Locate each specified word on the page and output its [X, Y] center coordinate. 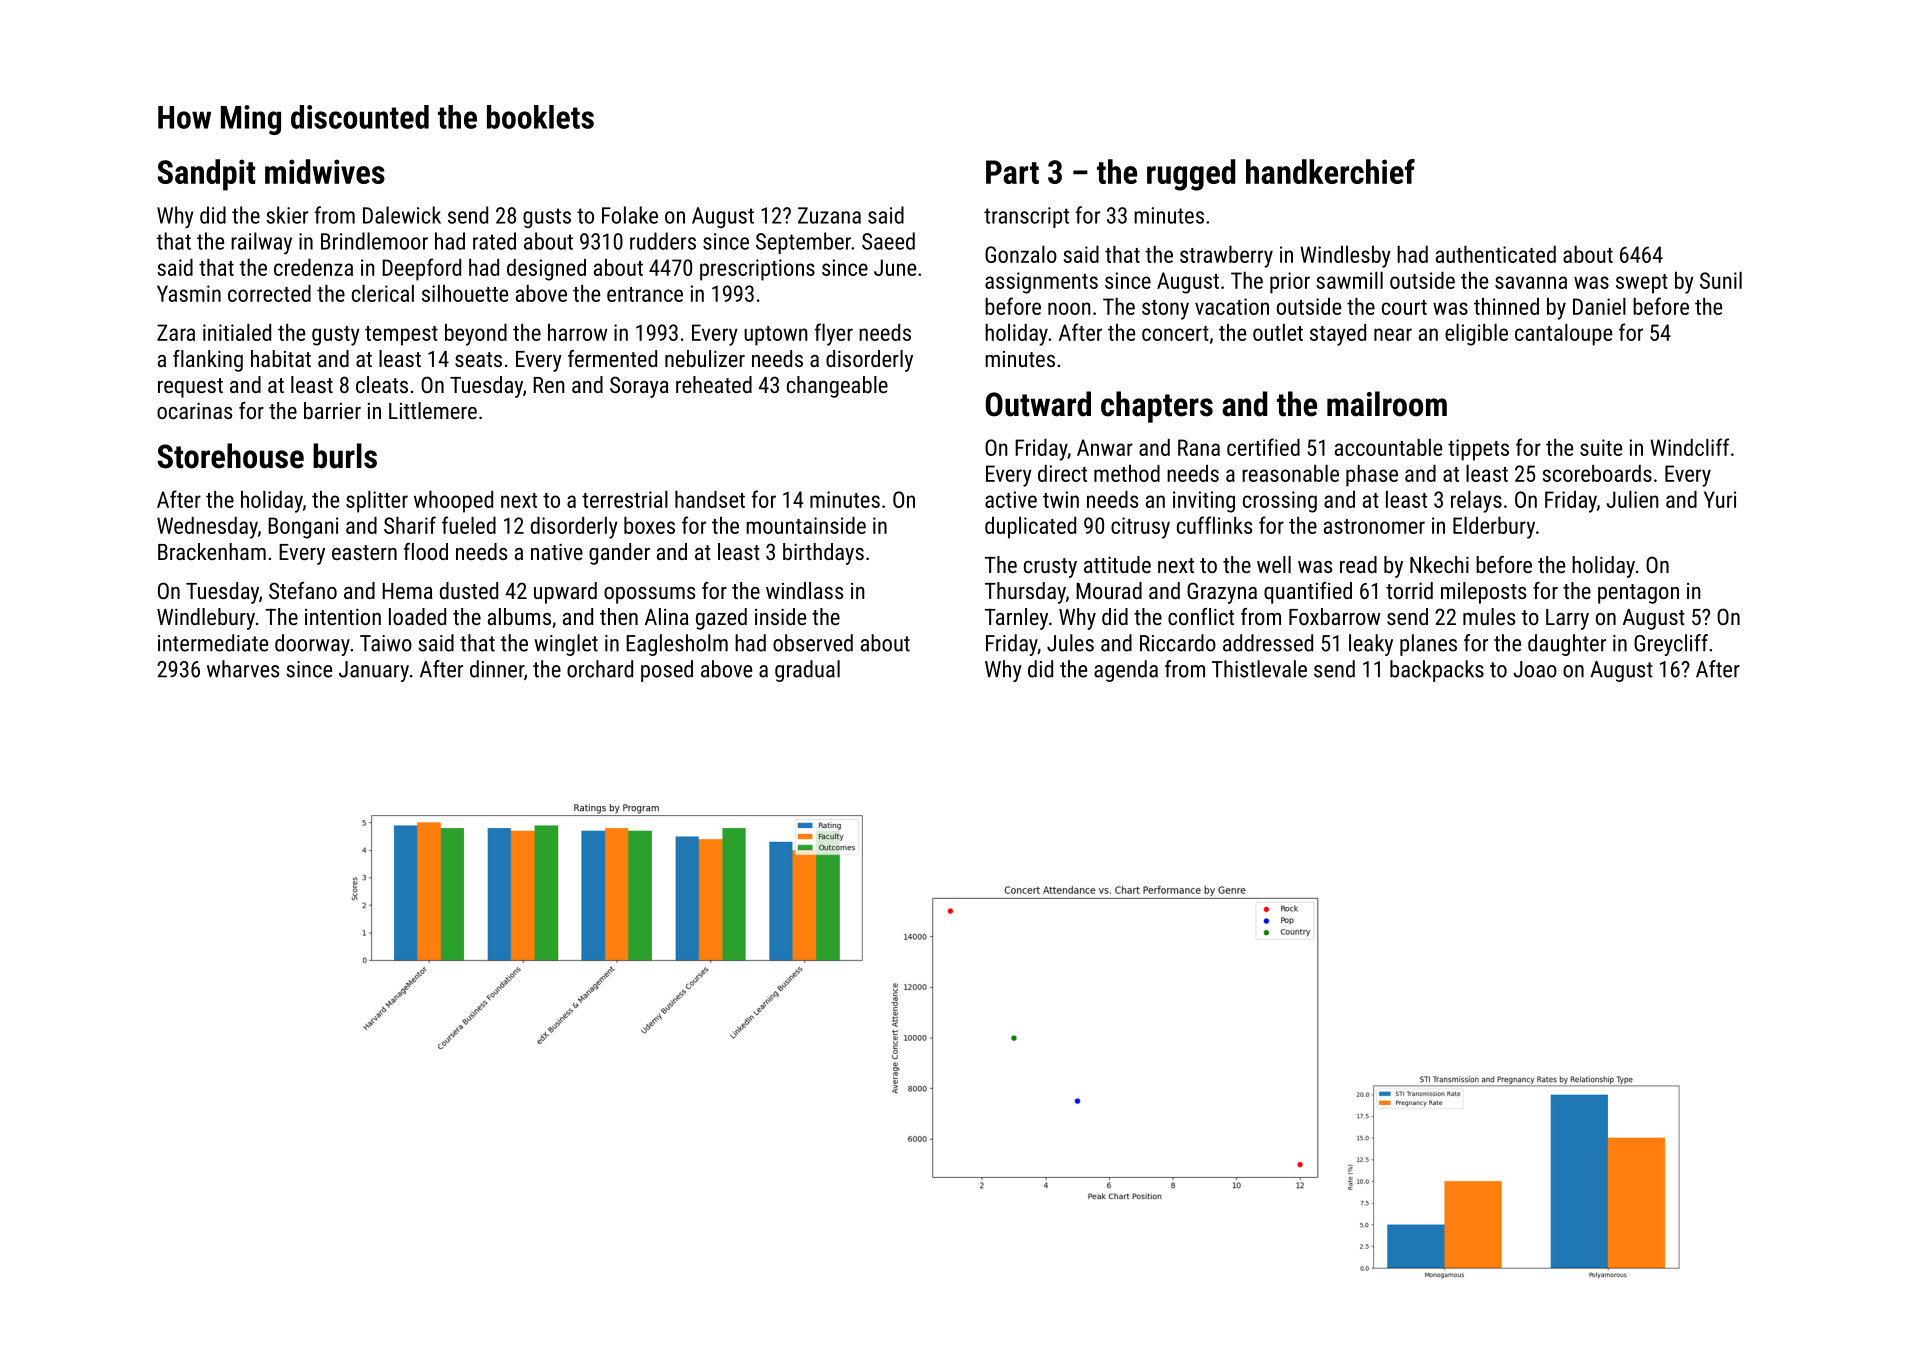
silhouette [465, 293]
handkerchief [1330, 171]
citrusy [1140, 528]
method [1127, 473]
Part [1012, 172]
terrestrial [625, 499]
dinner [497, 669]
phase [1372, 475]
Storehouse [230, 456]
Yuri [1720, 499]
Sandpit [206, 175]
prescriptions [757, 270]
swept [1642, 284]
